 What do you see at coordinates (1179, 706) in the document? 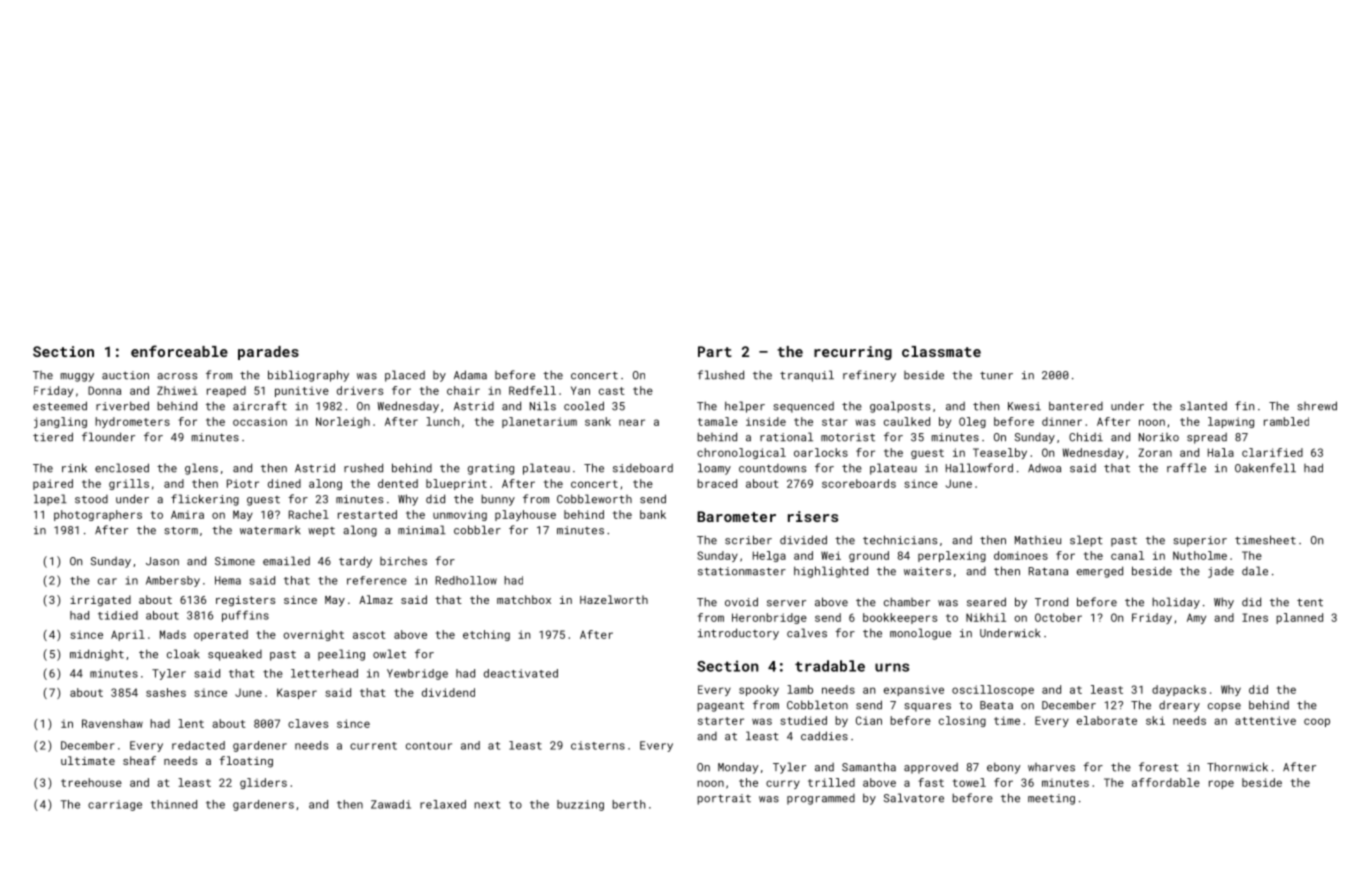
I see `dreary` at bounding box center [1179, 706].
